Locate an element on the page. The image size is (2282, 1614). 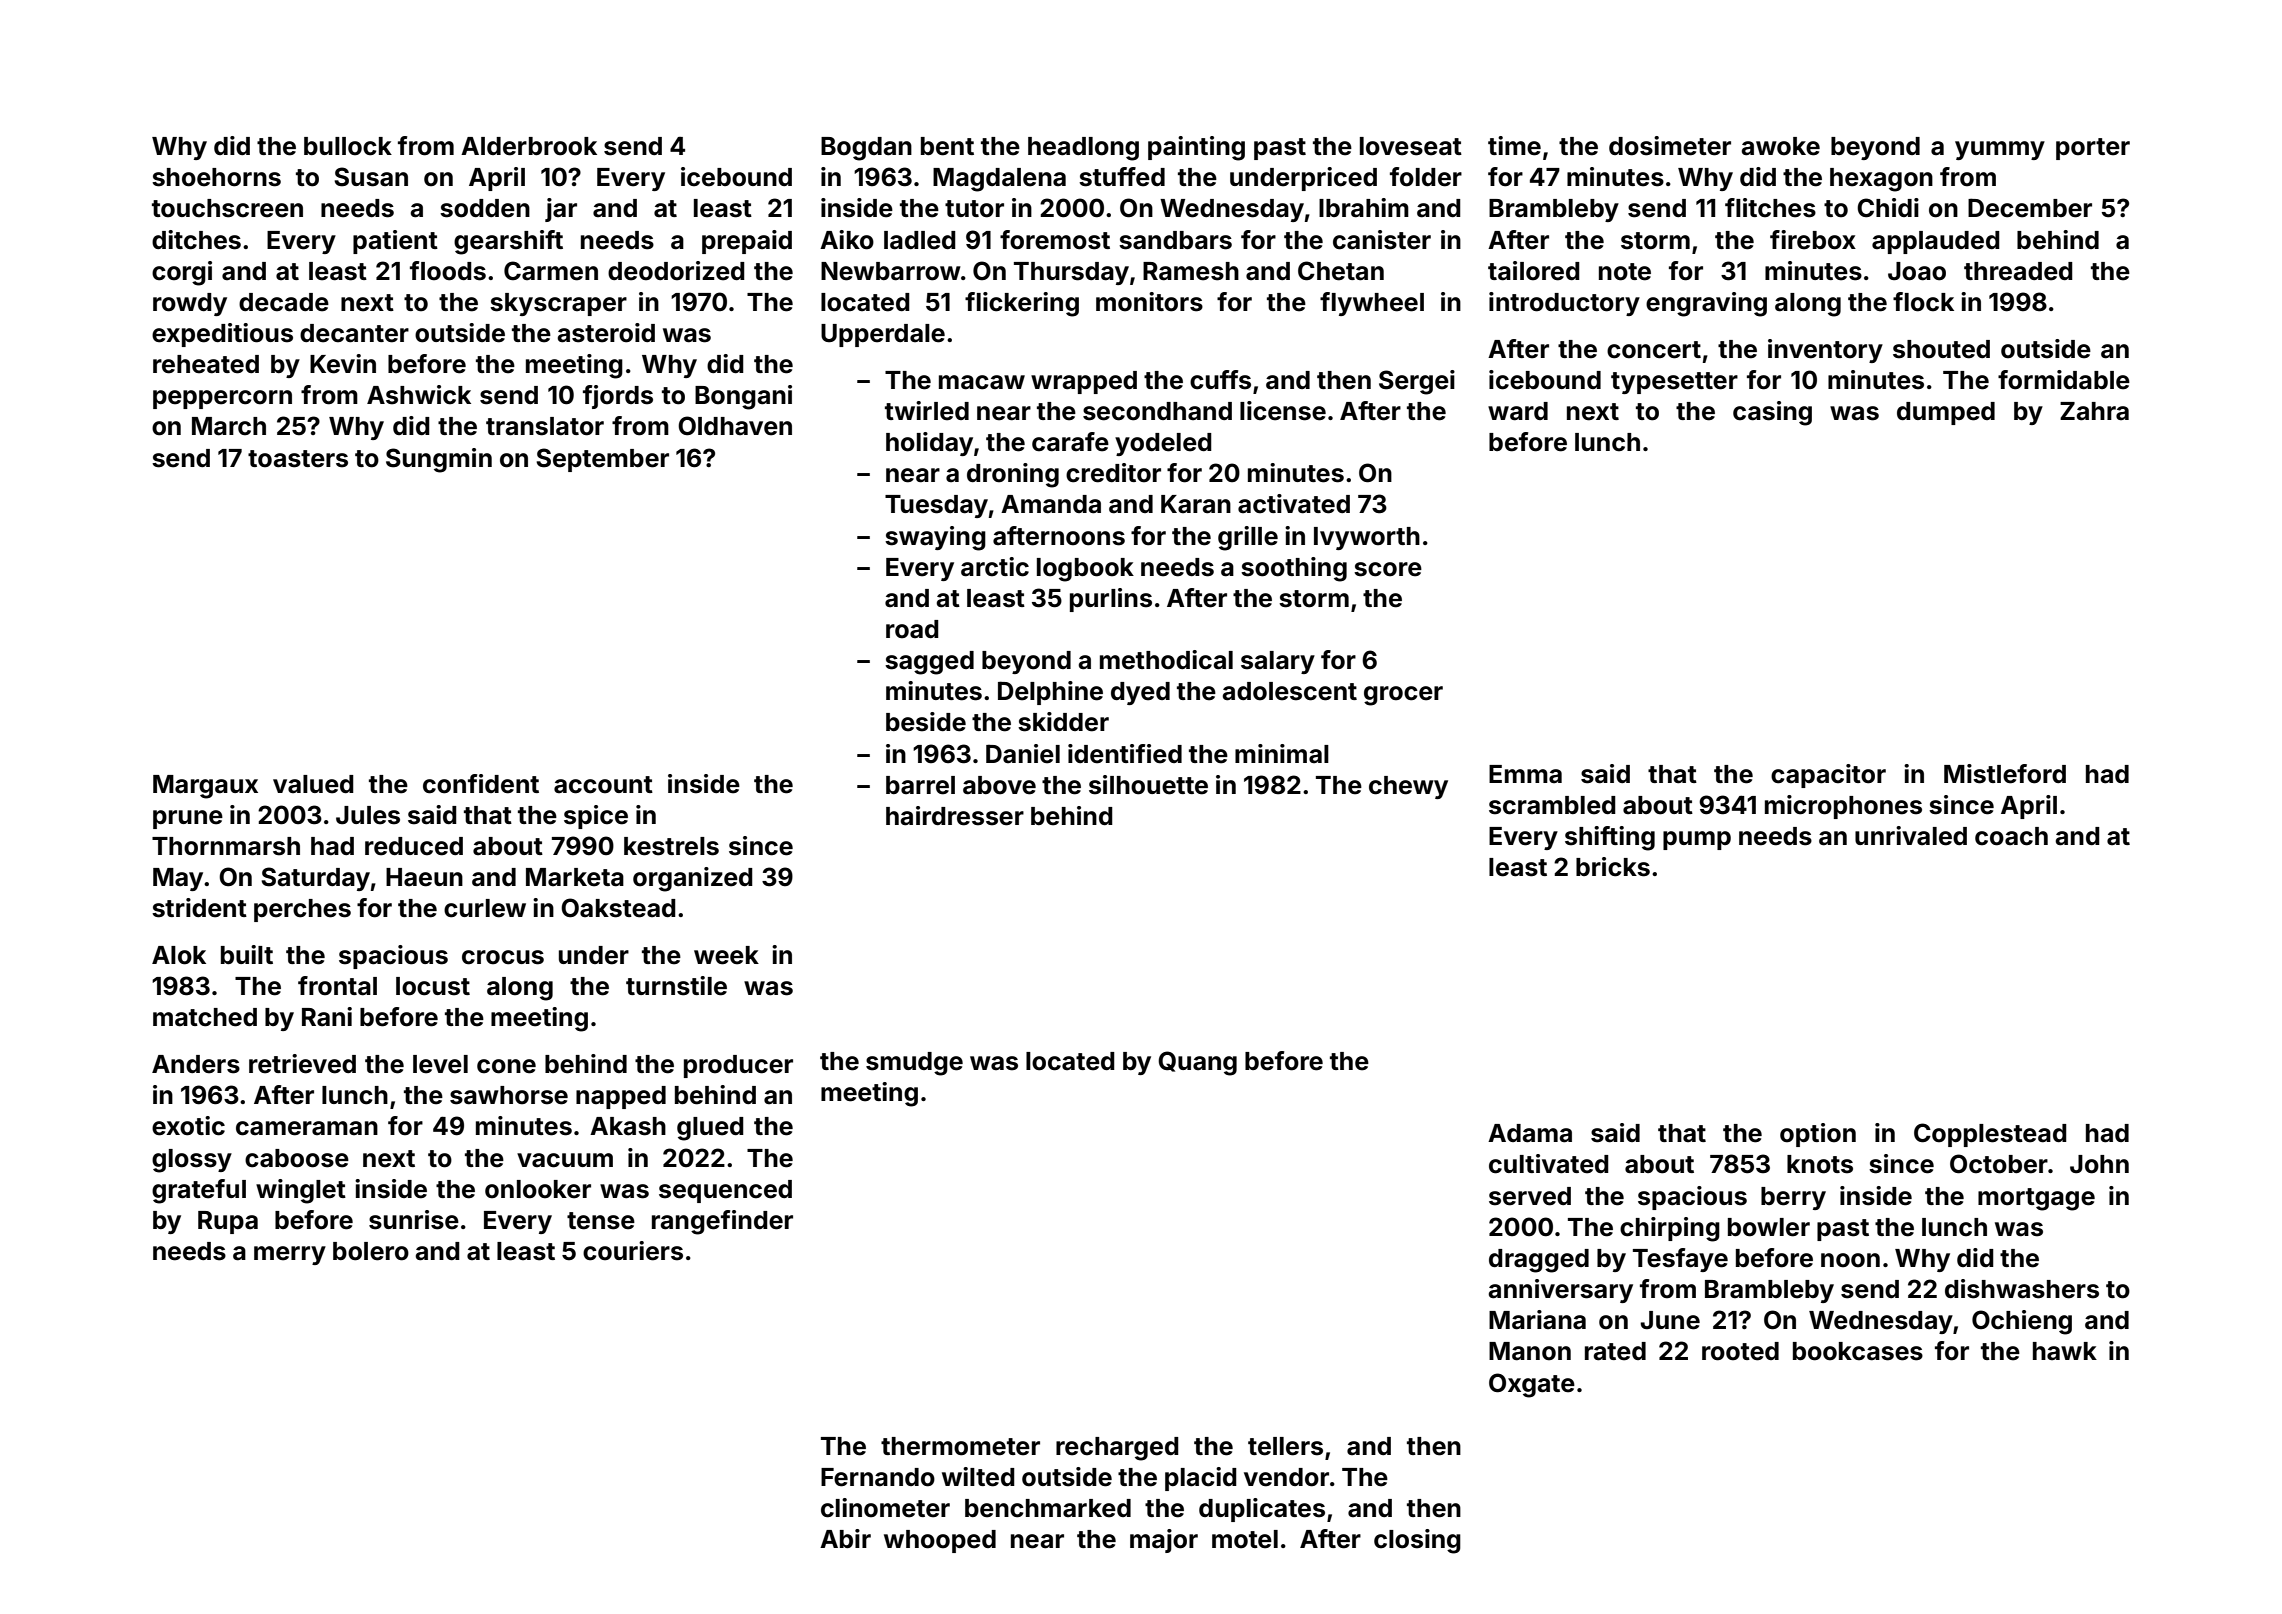
option is located at coordinates (1818, 1135).
